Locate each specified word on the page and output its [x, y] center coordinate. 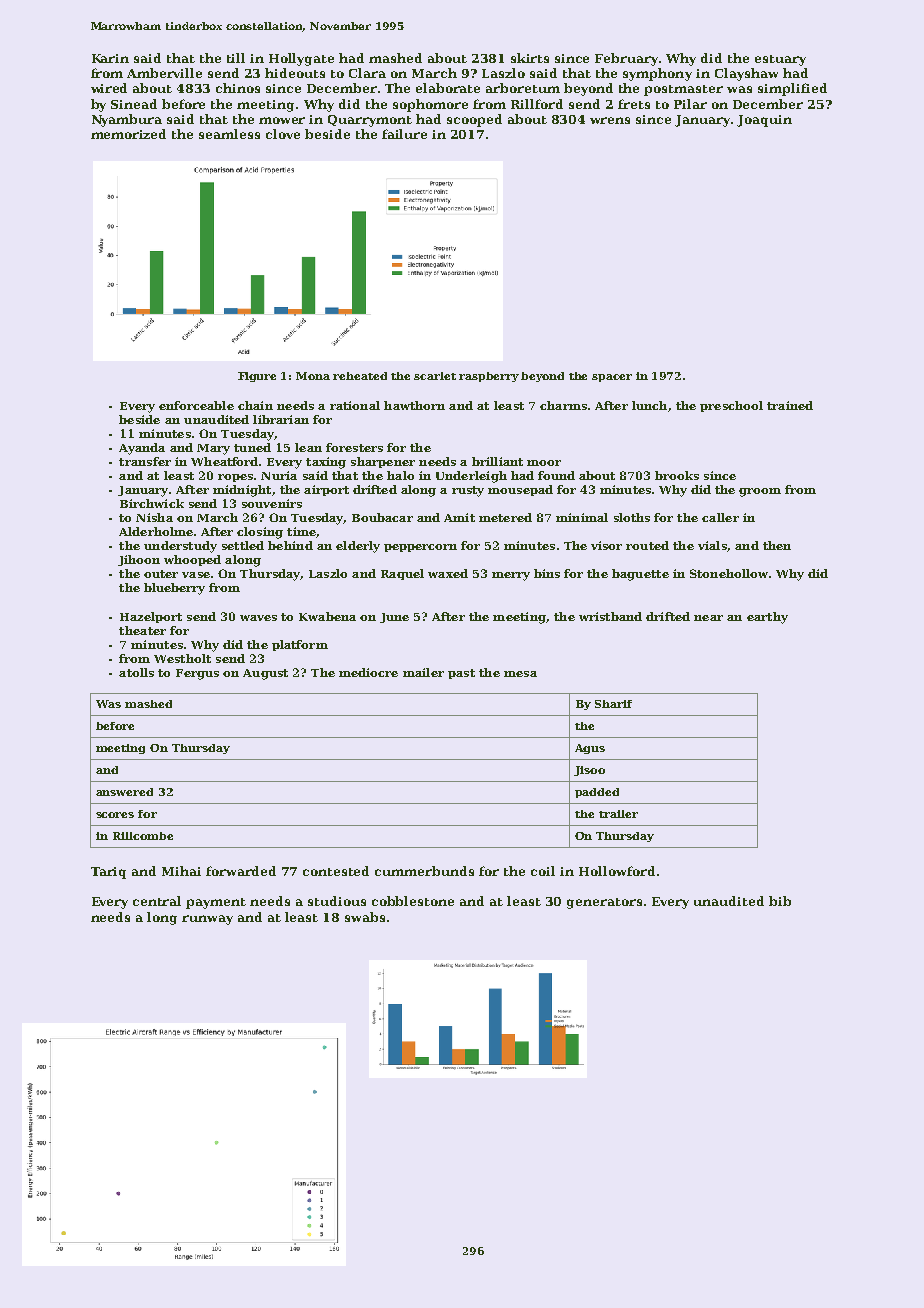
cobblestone [413, 901]
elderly [358, 547]
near [708, 618]
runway [207, 920]
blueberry [174, 589]
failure [404, 134]
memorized [128, 134]
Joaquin [764, 121]
